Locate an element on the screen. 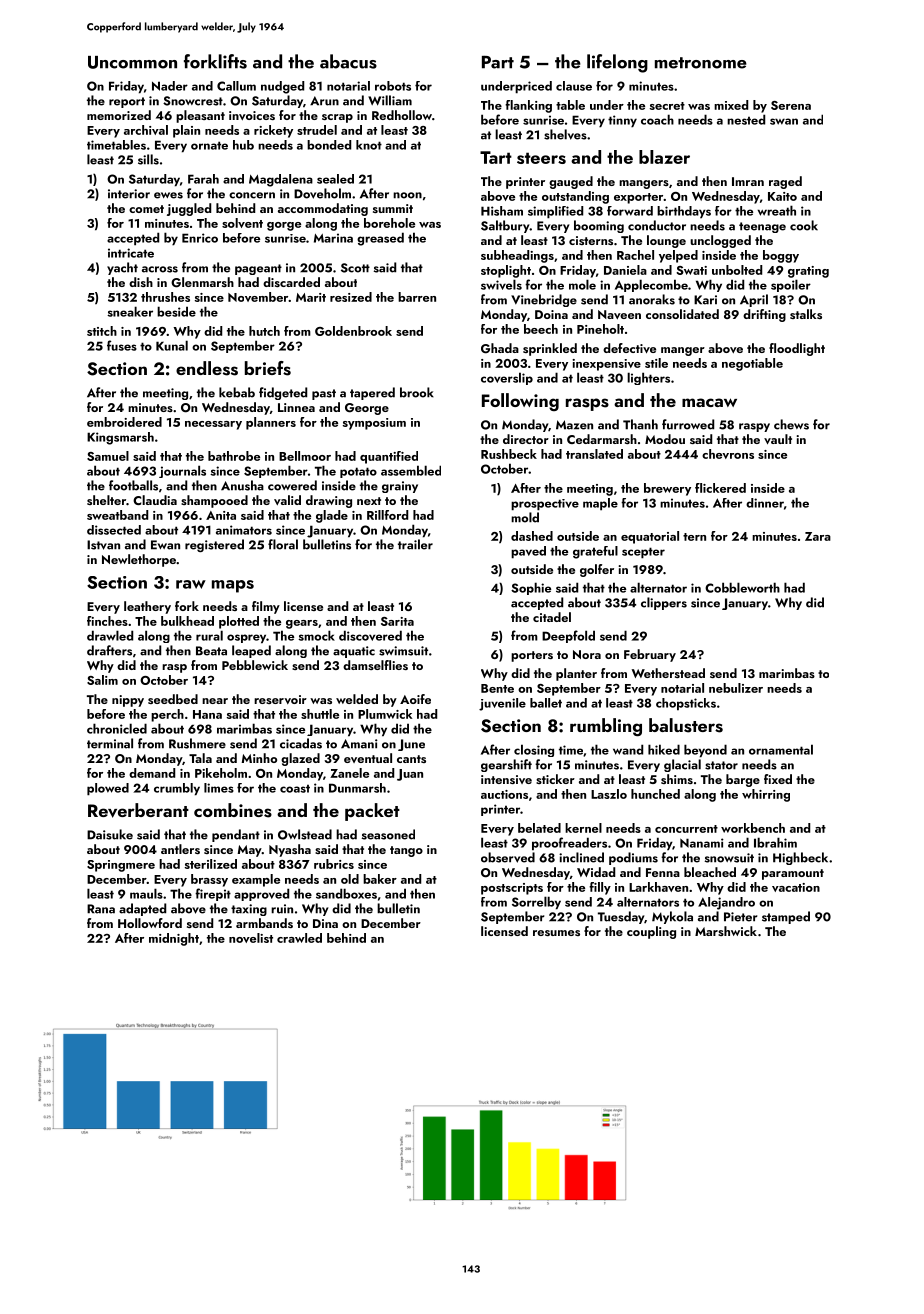 The height and width of the screenshot is (1314, 924). tinny is located at coordinates (622, 121).
